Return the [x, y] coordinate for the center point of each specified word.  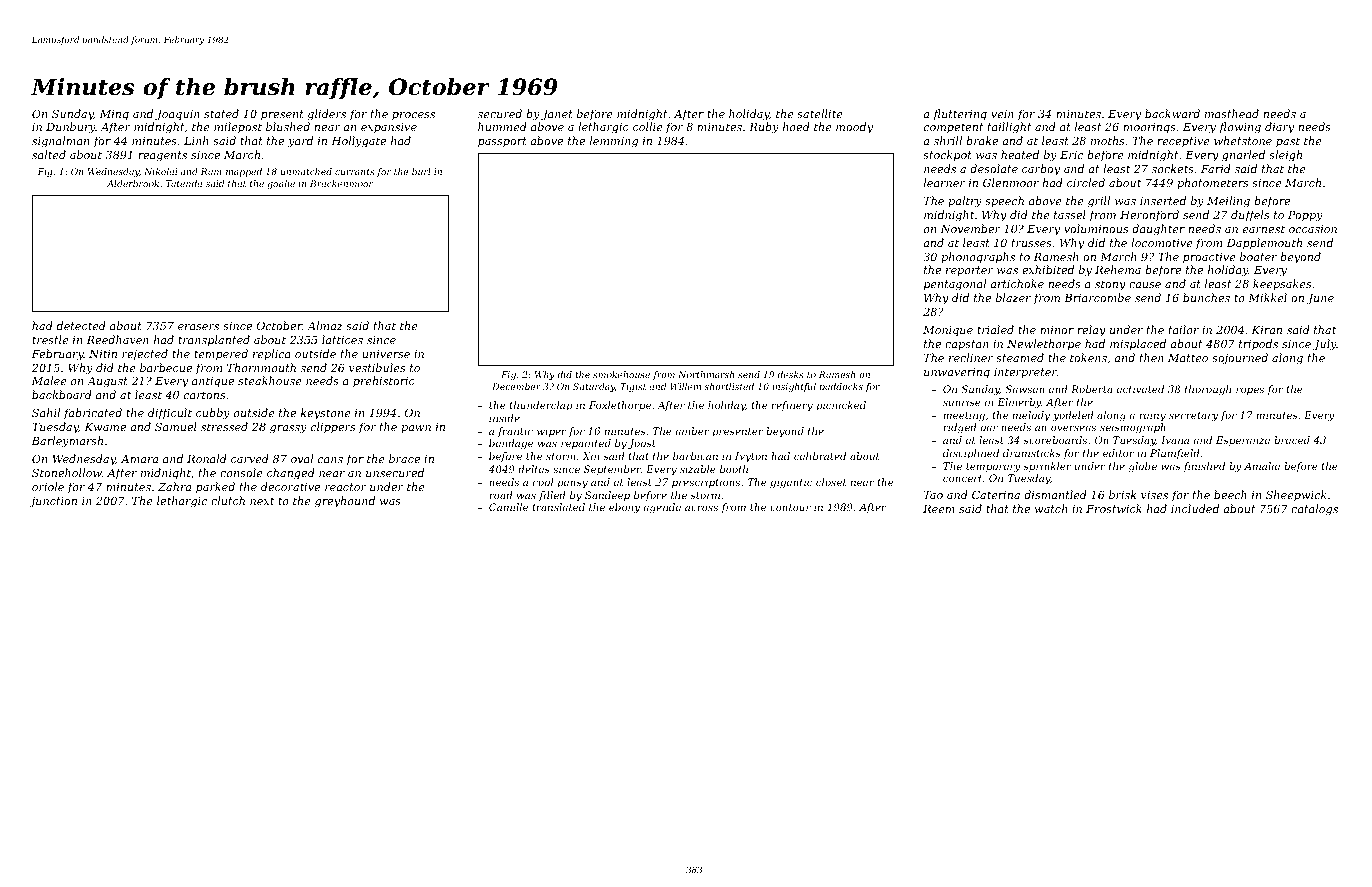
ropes [1250, 391]
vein [1002, 114]
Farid [1216, 168]
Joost [642, 444]
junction [53, 502]
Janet [557, 115]
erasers [198, 327]
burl [421, 171]
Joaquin [177, 115]
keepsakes [1282, 284]
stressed [224, 426]
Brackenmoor [341, 183]
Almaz [325, 325]
